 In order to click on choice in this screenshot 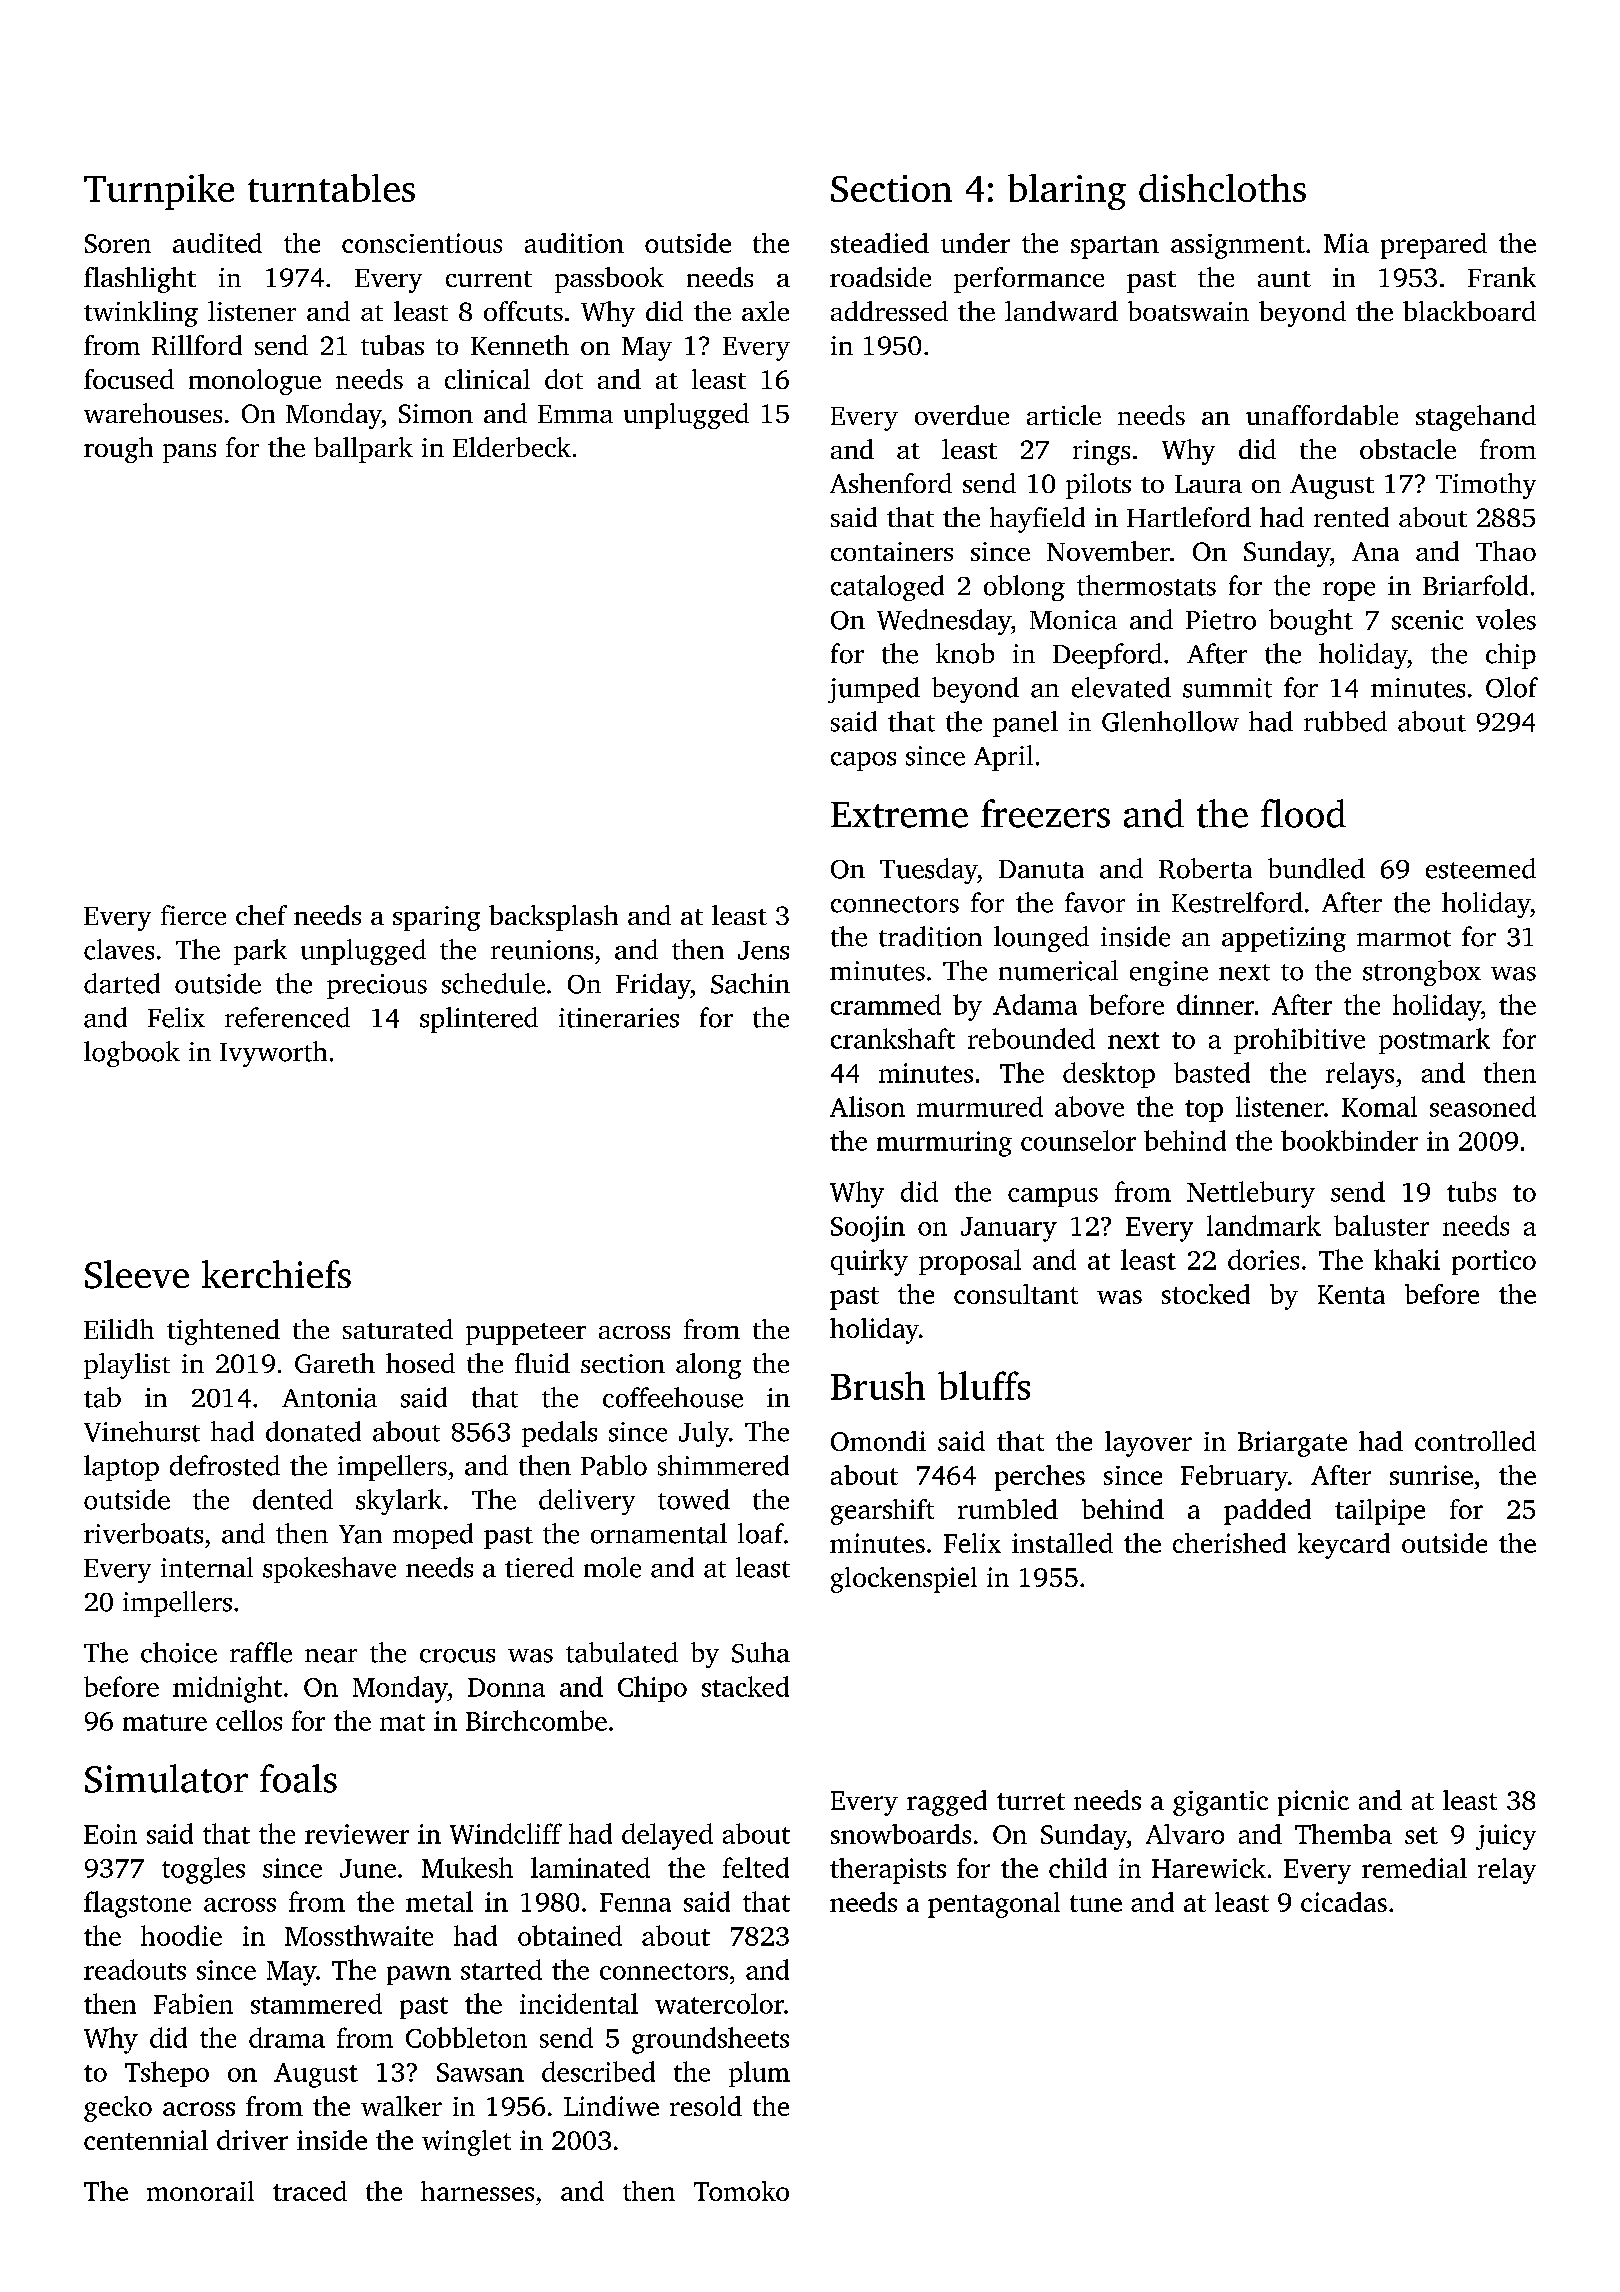, I will do `click(179, 1652)`.
